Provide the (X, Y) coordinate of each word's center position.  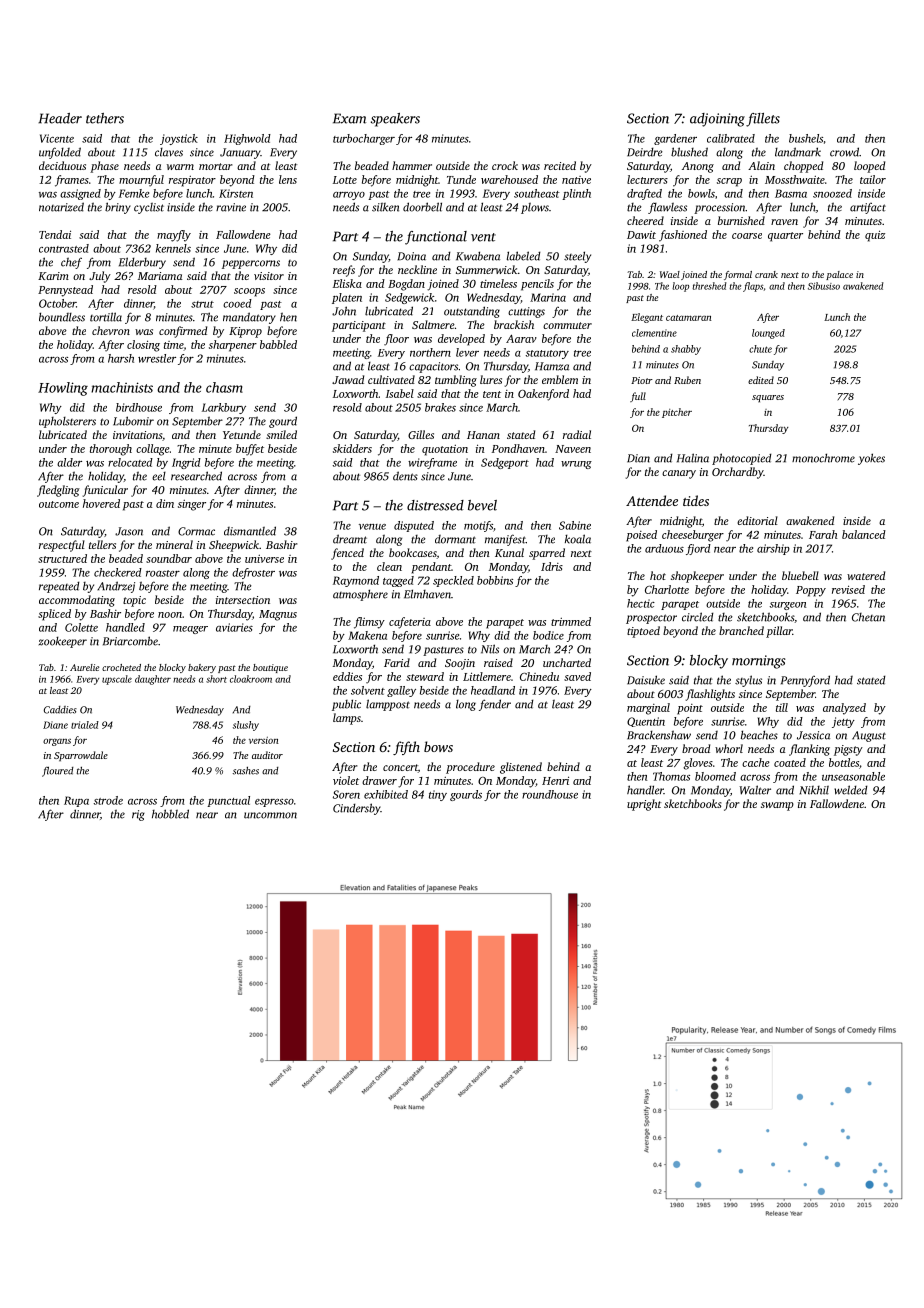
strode (108, 800)
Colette (81, 627)
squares (768, 398)
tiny (438, 795)
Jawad (348, 379)
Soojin (460, 664)
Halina (693, 458)
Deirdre (645, 152)
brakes (440, 407)
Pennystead (65, 291)
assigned (80, 194)
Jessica (813, 735)
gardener (675, 139)
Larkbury (224, 408)
